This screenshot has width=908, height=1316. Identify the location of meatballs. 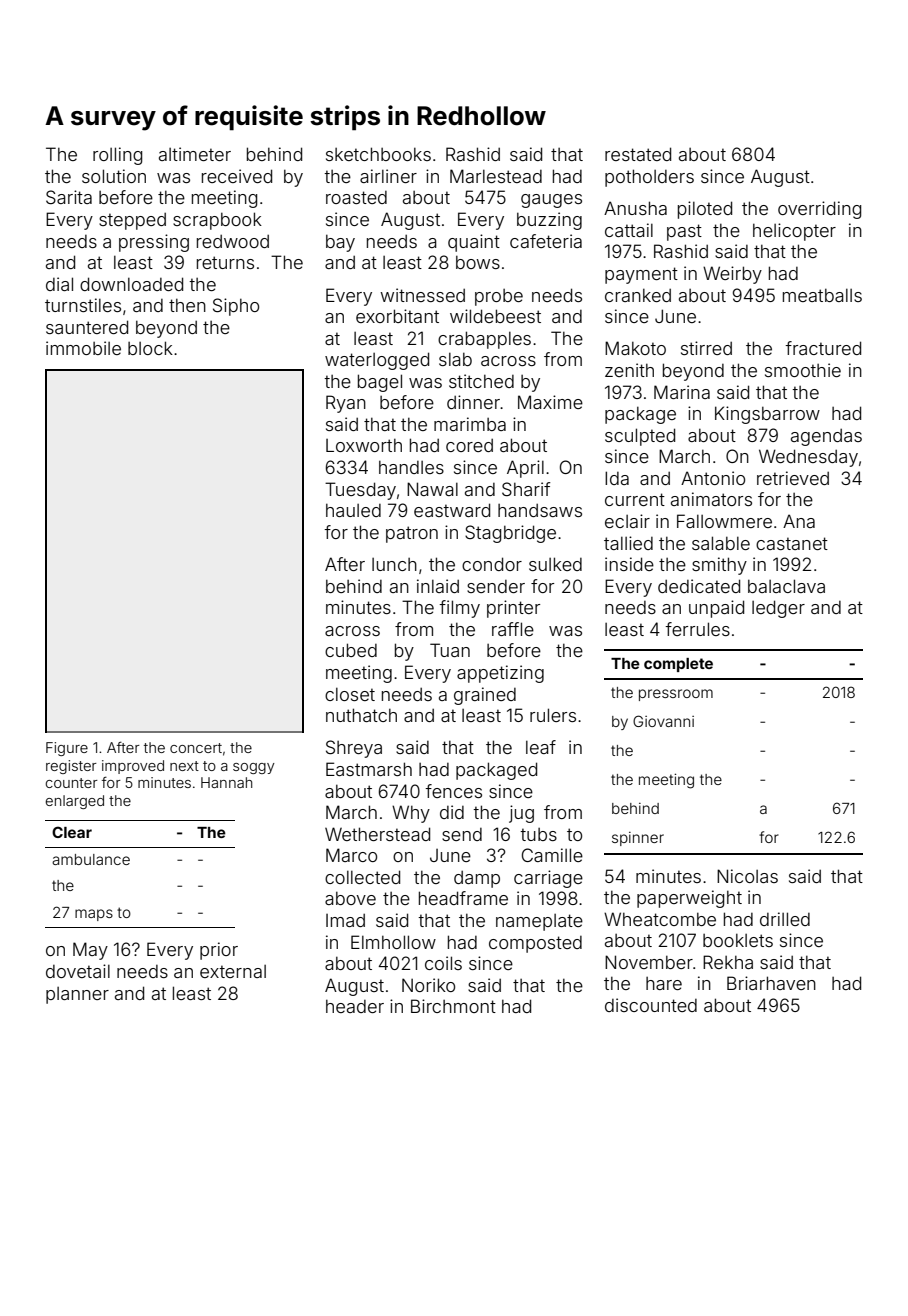
(822, 295).
